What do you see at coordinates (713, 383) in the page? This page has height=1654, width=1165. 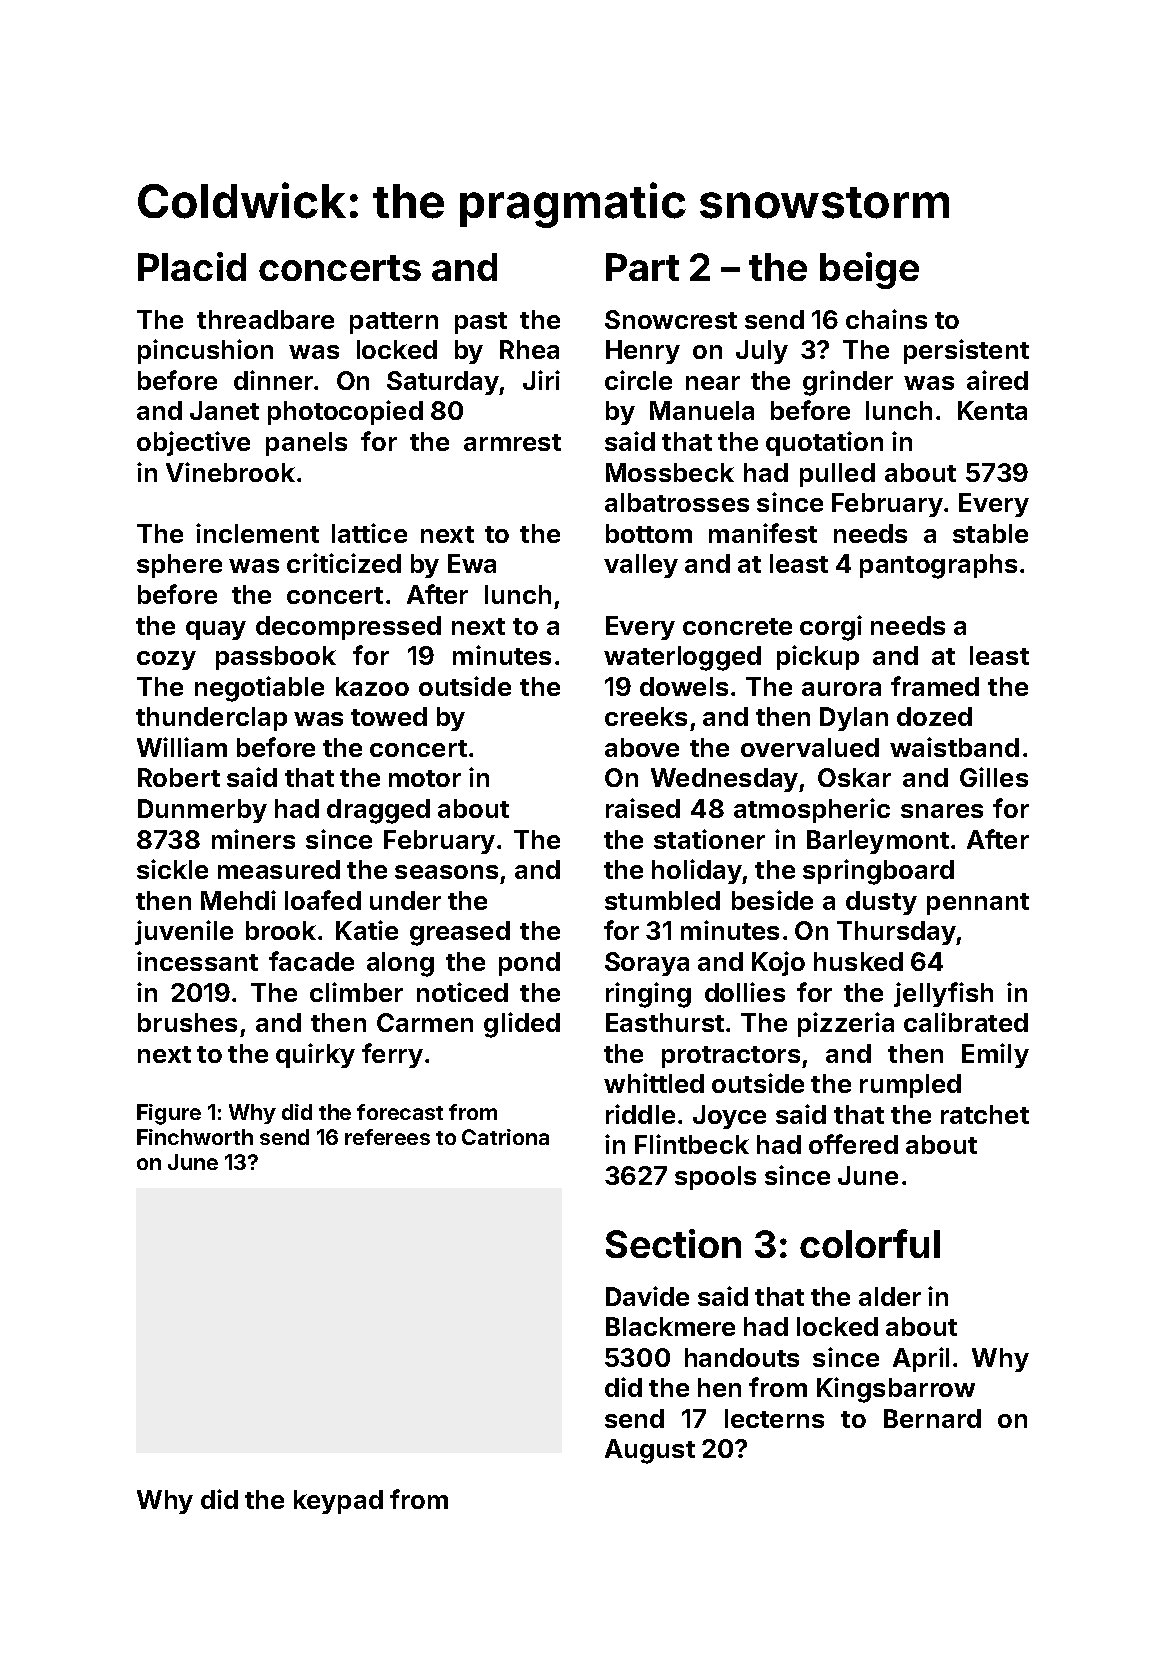 I see `near` at bounding box center [713, 383].
